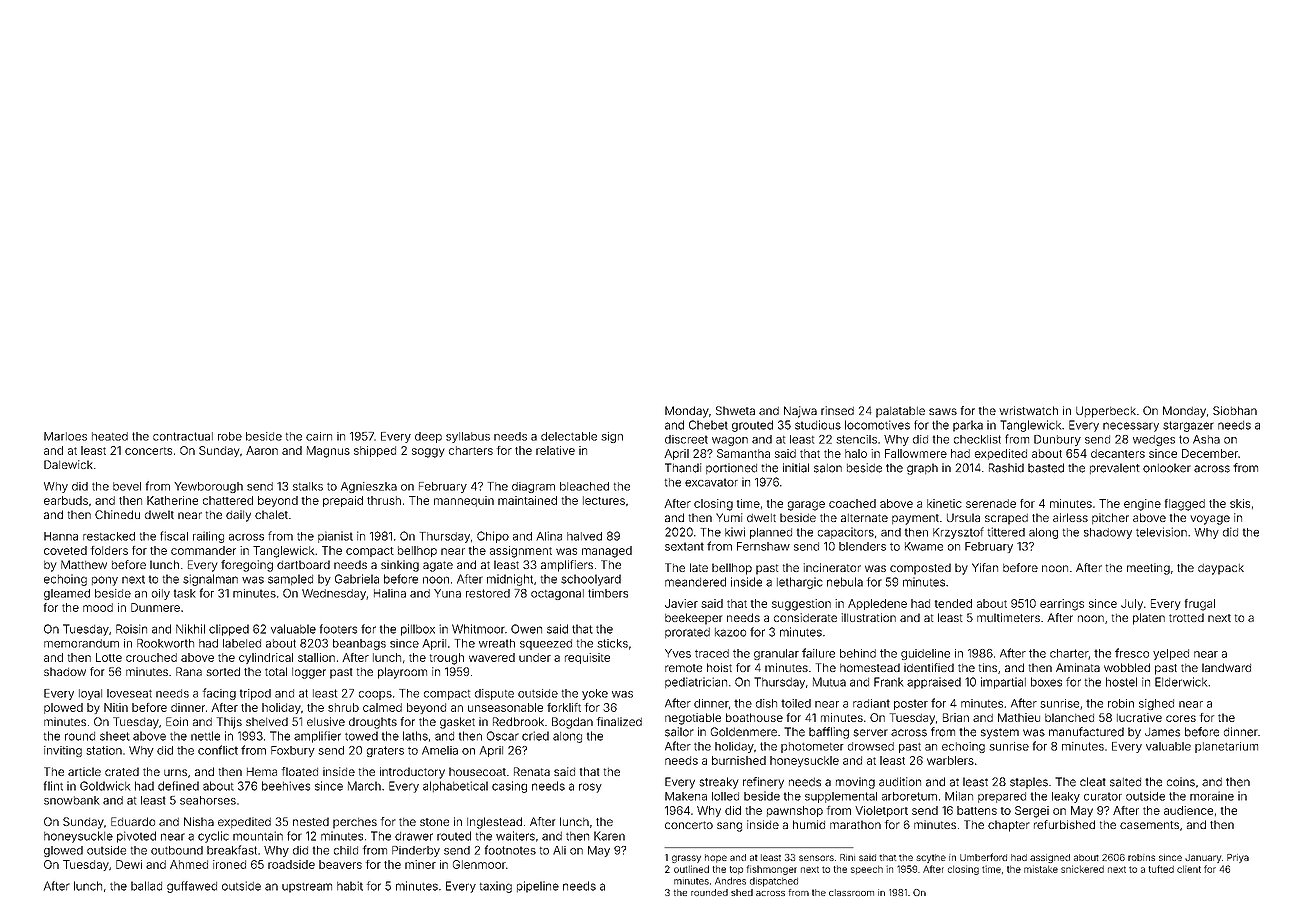 The width and height of the page is (1308, 924). What do you see at coordinates (127, 486) in the page?
I see `bevel` at bounding box center [127, 486].
